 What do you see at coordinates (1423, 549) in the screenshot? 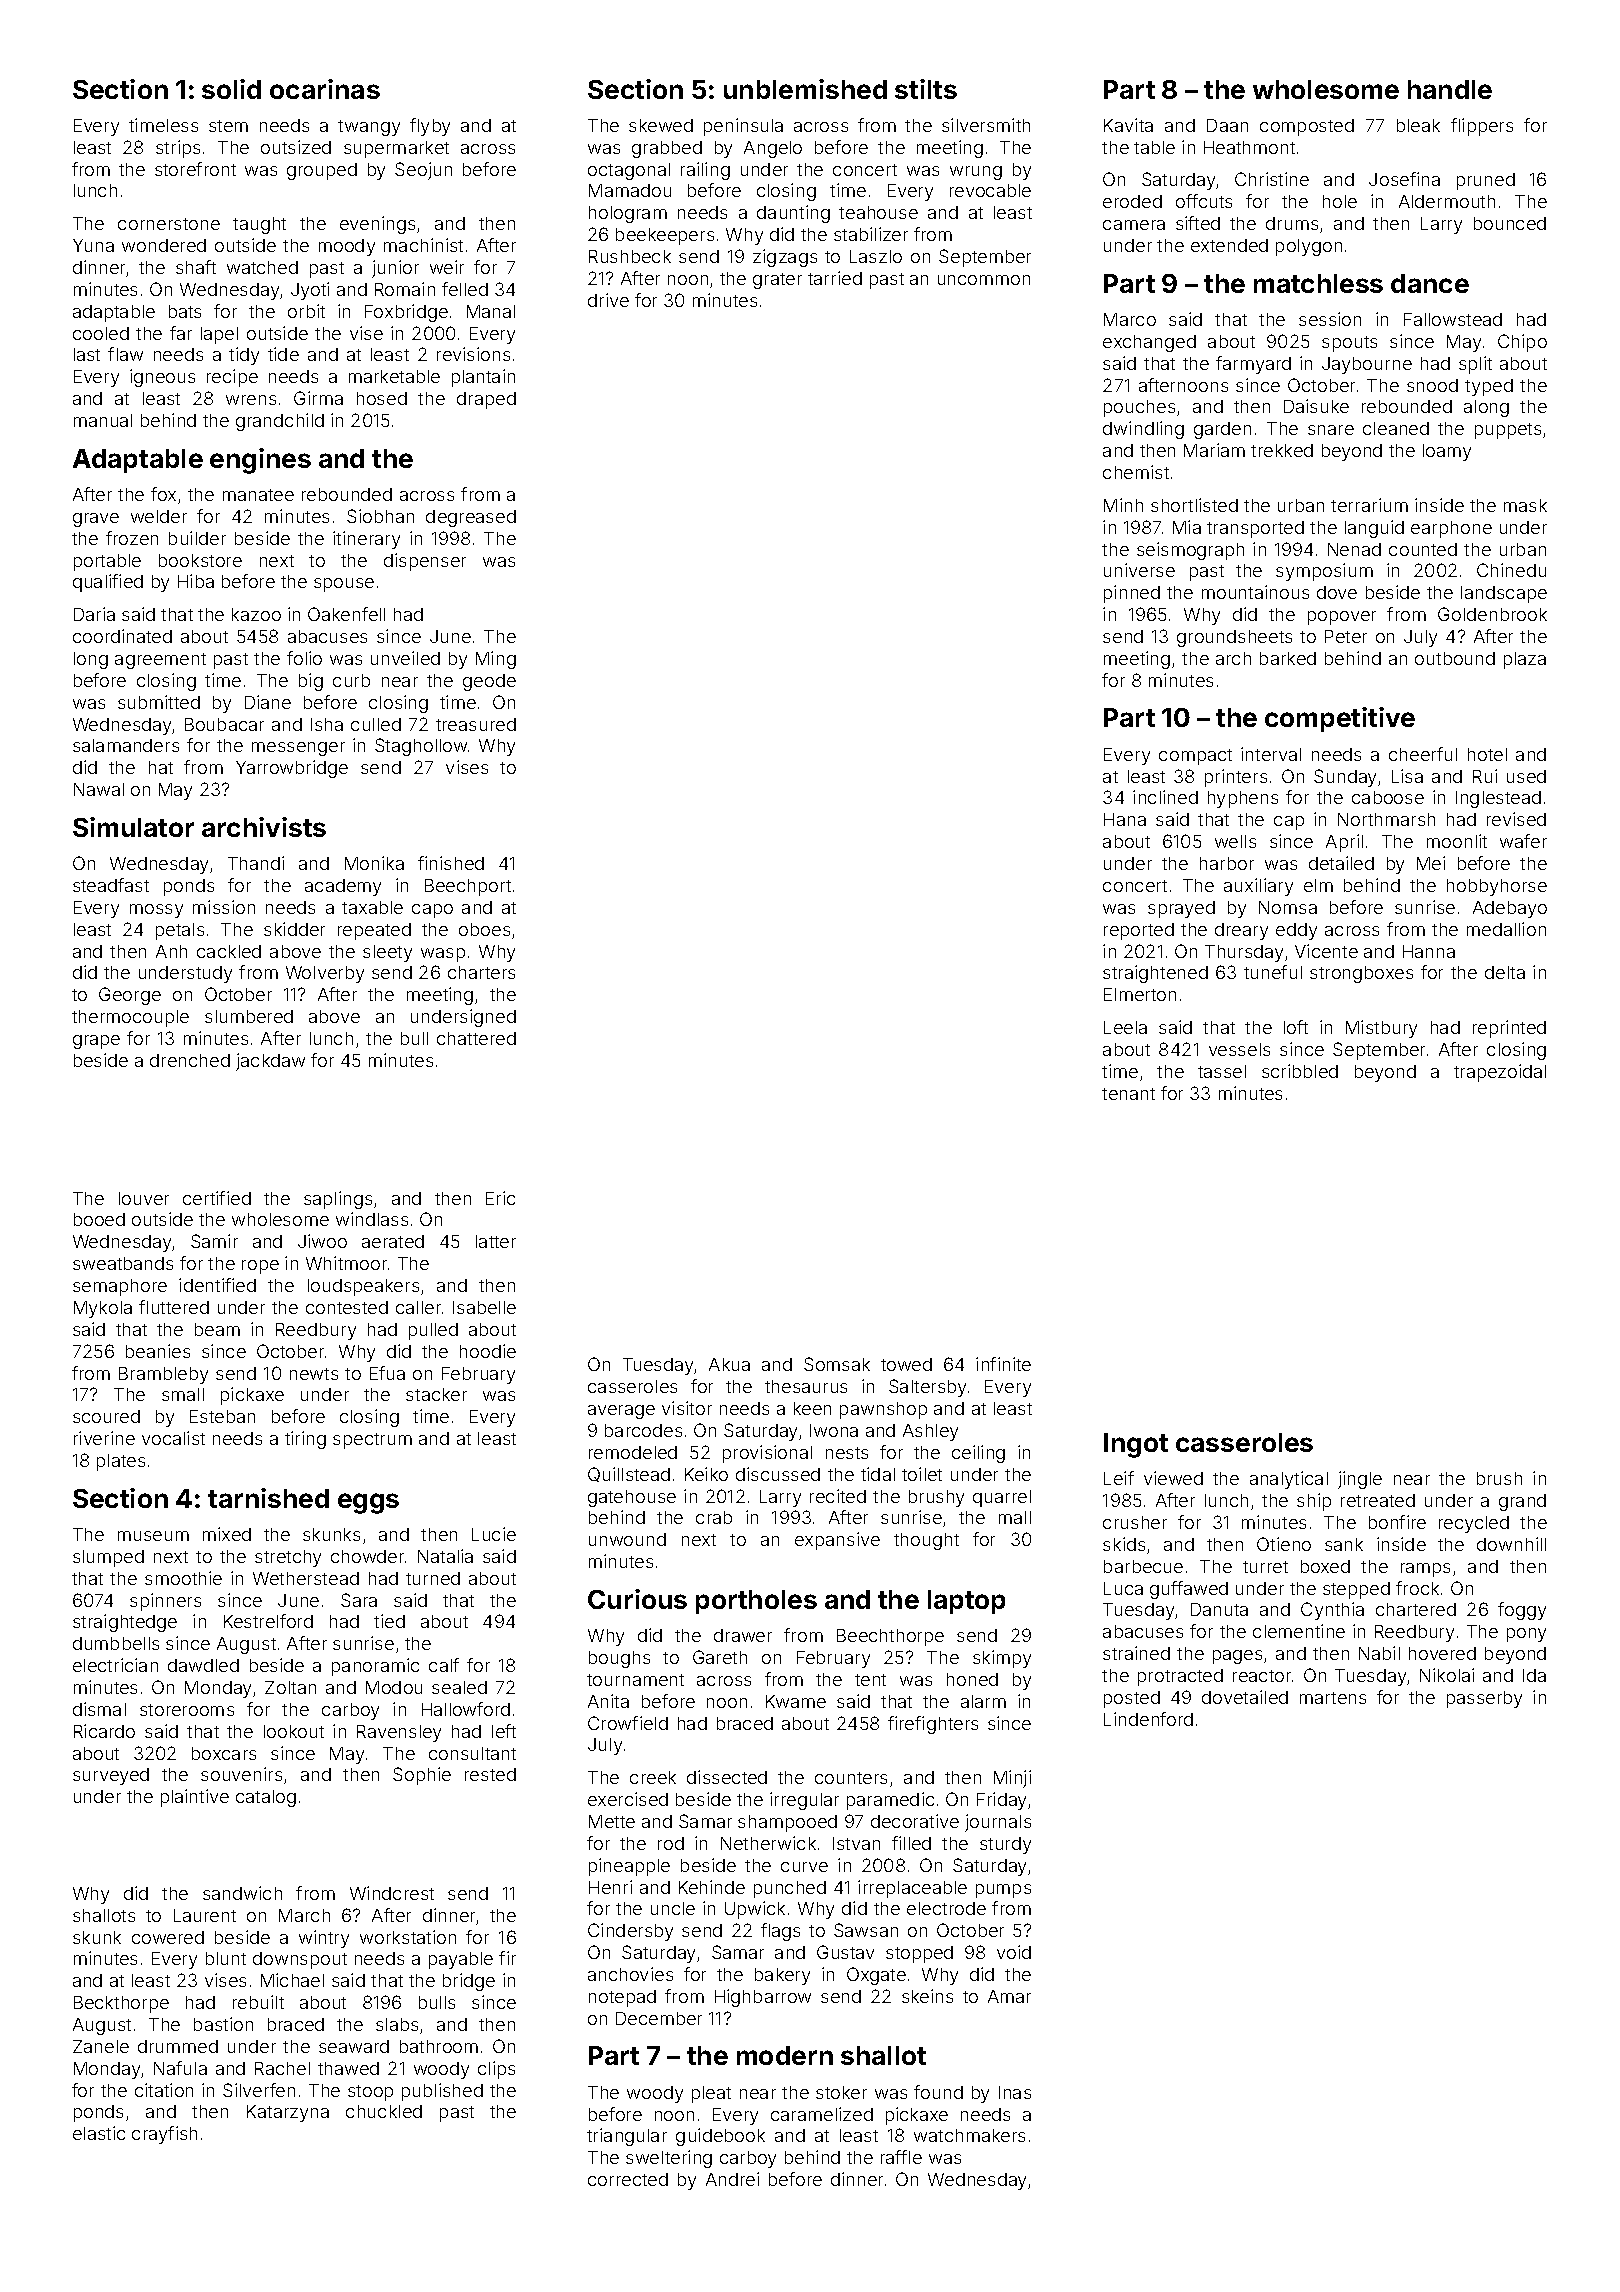
I see `counted` at bounding box center [1423, 549].
